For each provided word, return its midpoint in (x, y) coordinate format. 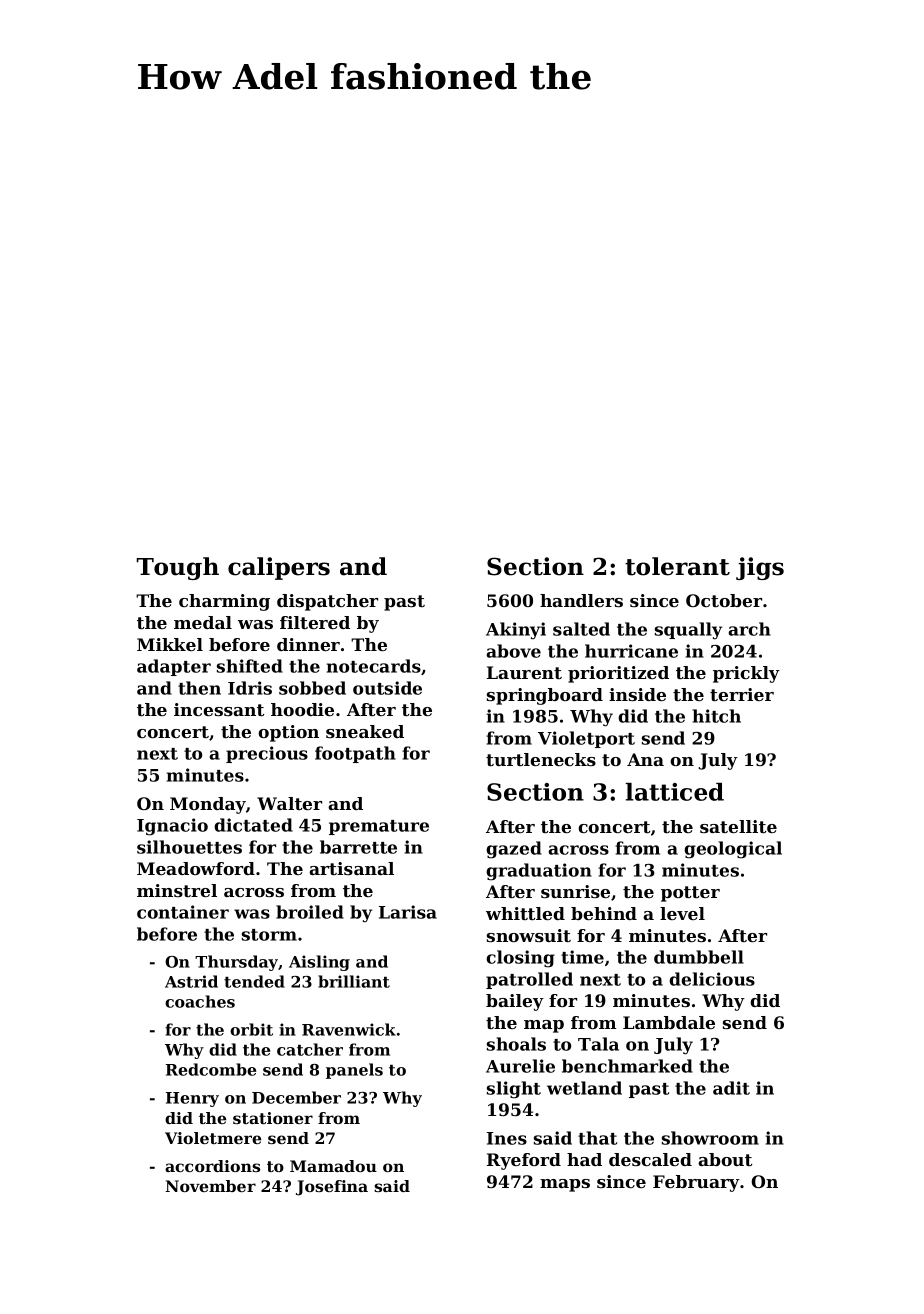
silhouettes (189, 847)
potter (690, 894)
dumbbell (699, 957)
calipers (279, 568)
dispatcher (327, 602)
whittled (525, 913)
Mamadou (333, 1166)
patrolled (529, 980)
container (183, 912)
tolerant (677, 566)
